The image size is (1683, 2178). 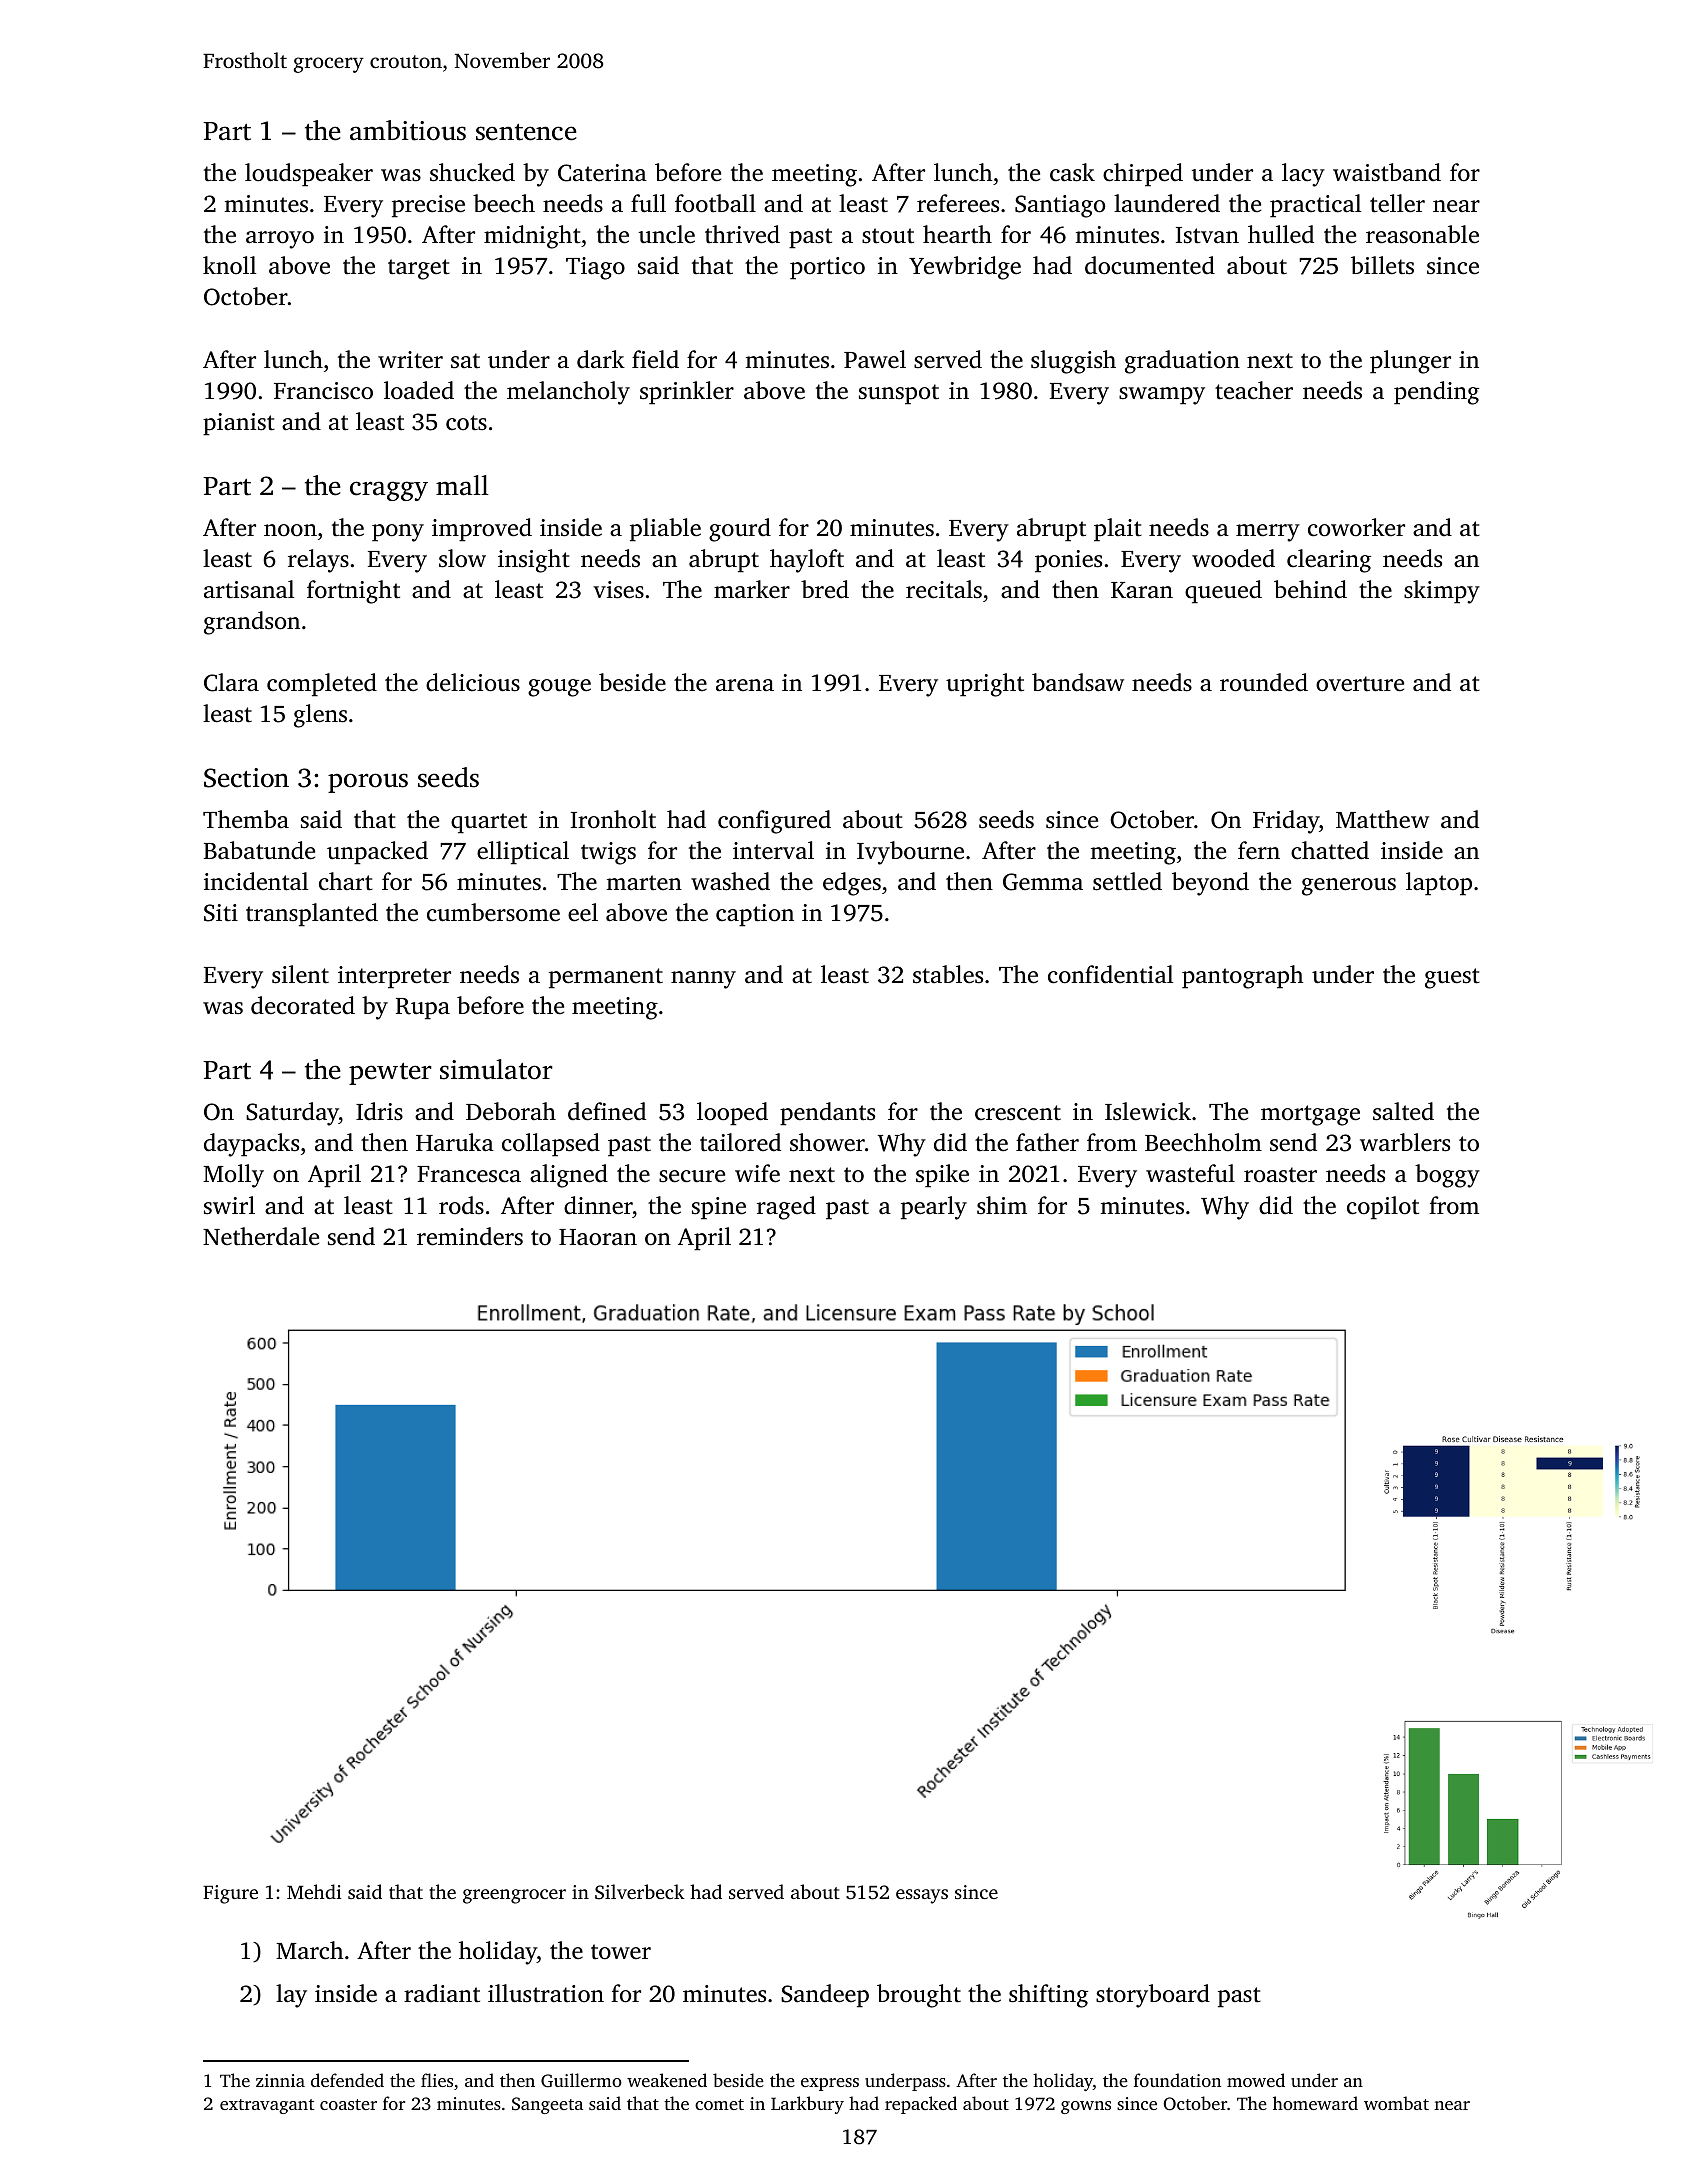 I want to click on copilot, so click(x=1383, y=1208).
